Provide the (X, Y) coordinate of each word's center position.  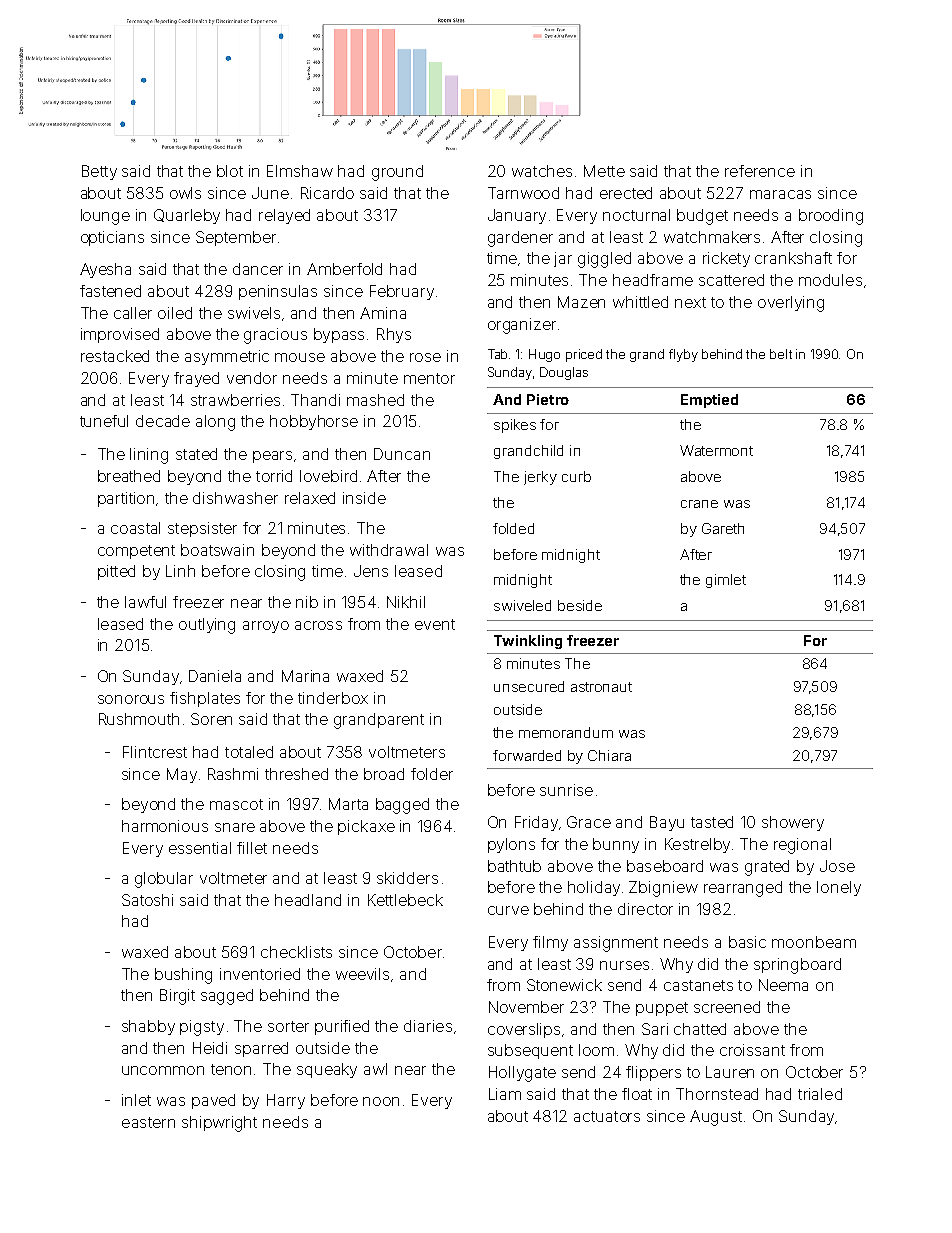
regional (802, 846)
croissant (752, 1050)
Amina (383, 313)
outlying (207, 626)
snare (235, 827)
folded (513, 528)
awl (375, 1069)
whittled (640, 302)
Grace (589, 822)
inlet (136, 1100)
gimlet (726, 581)
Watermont (716, 450)
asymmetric (227, 357)
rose (425, 357)
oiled (175, 313)
